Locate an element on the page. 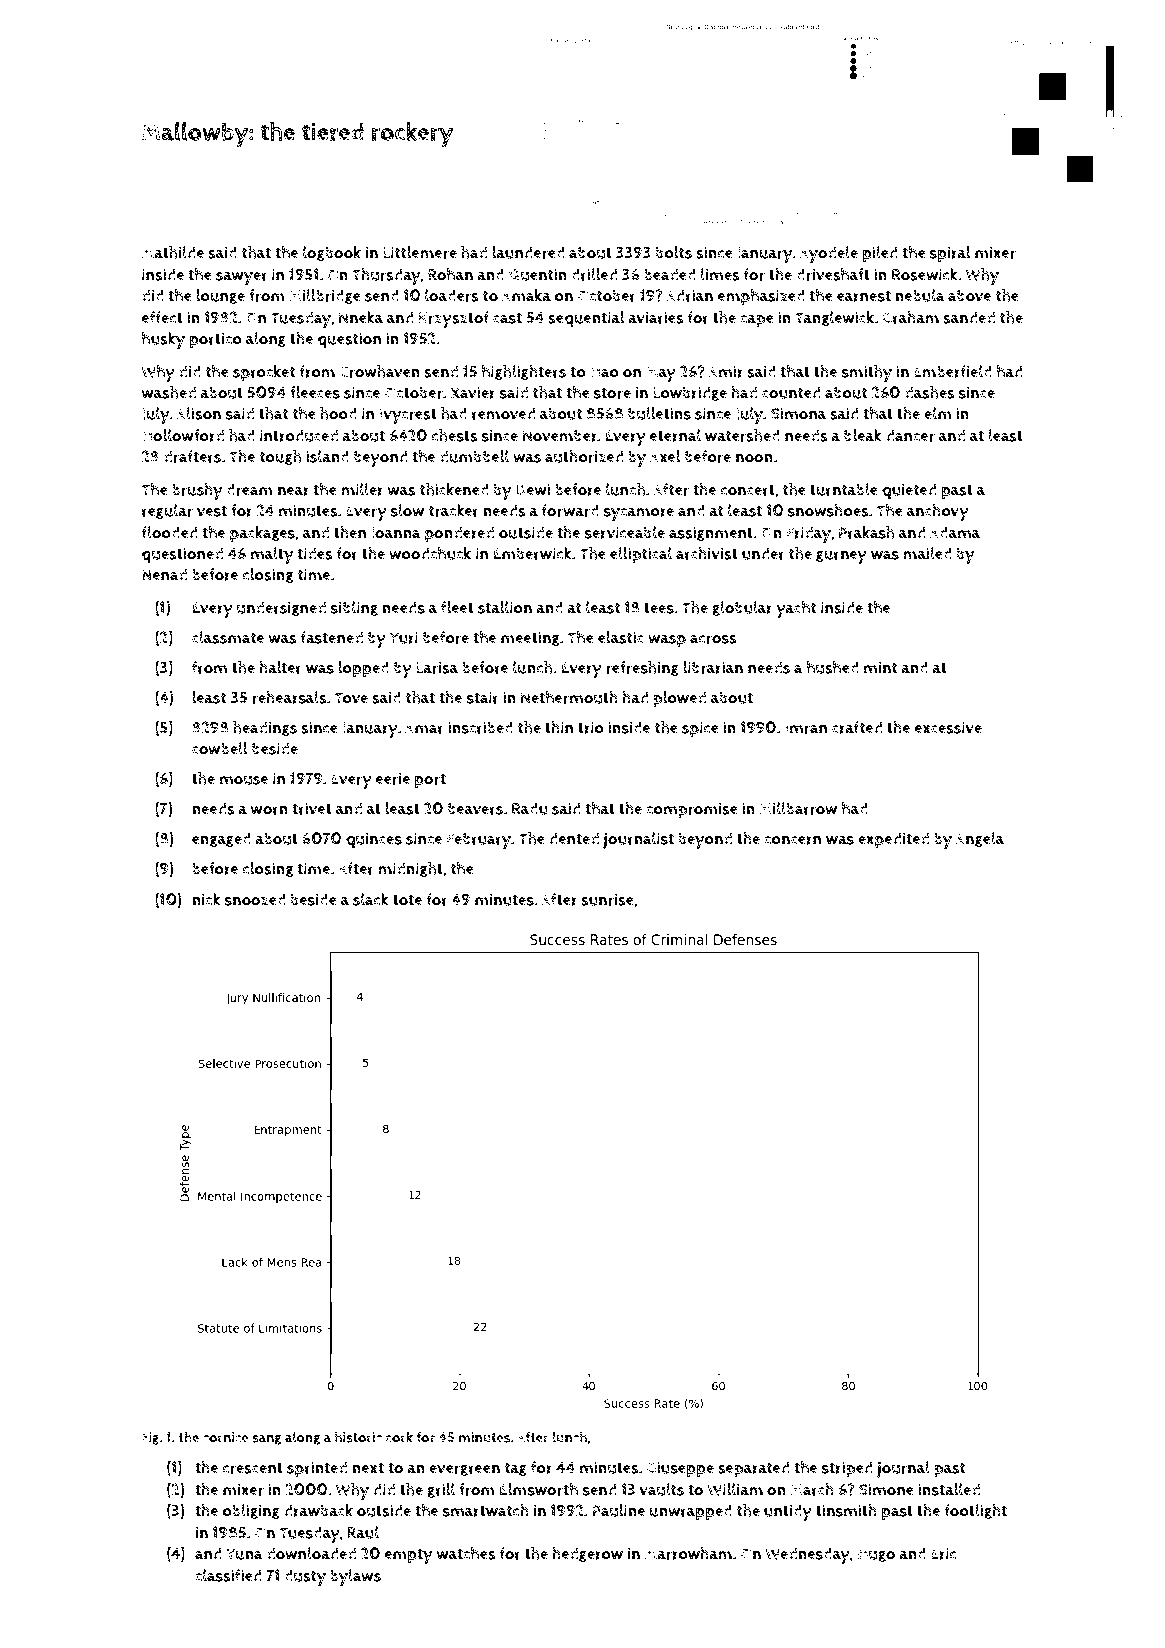 The height and width of the page is (1648, 1165). Angela is located at coordinates (980, 839).
